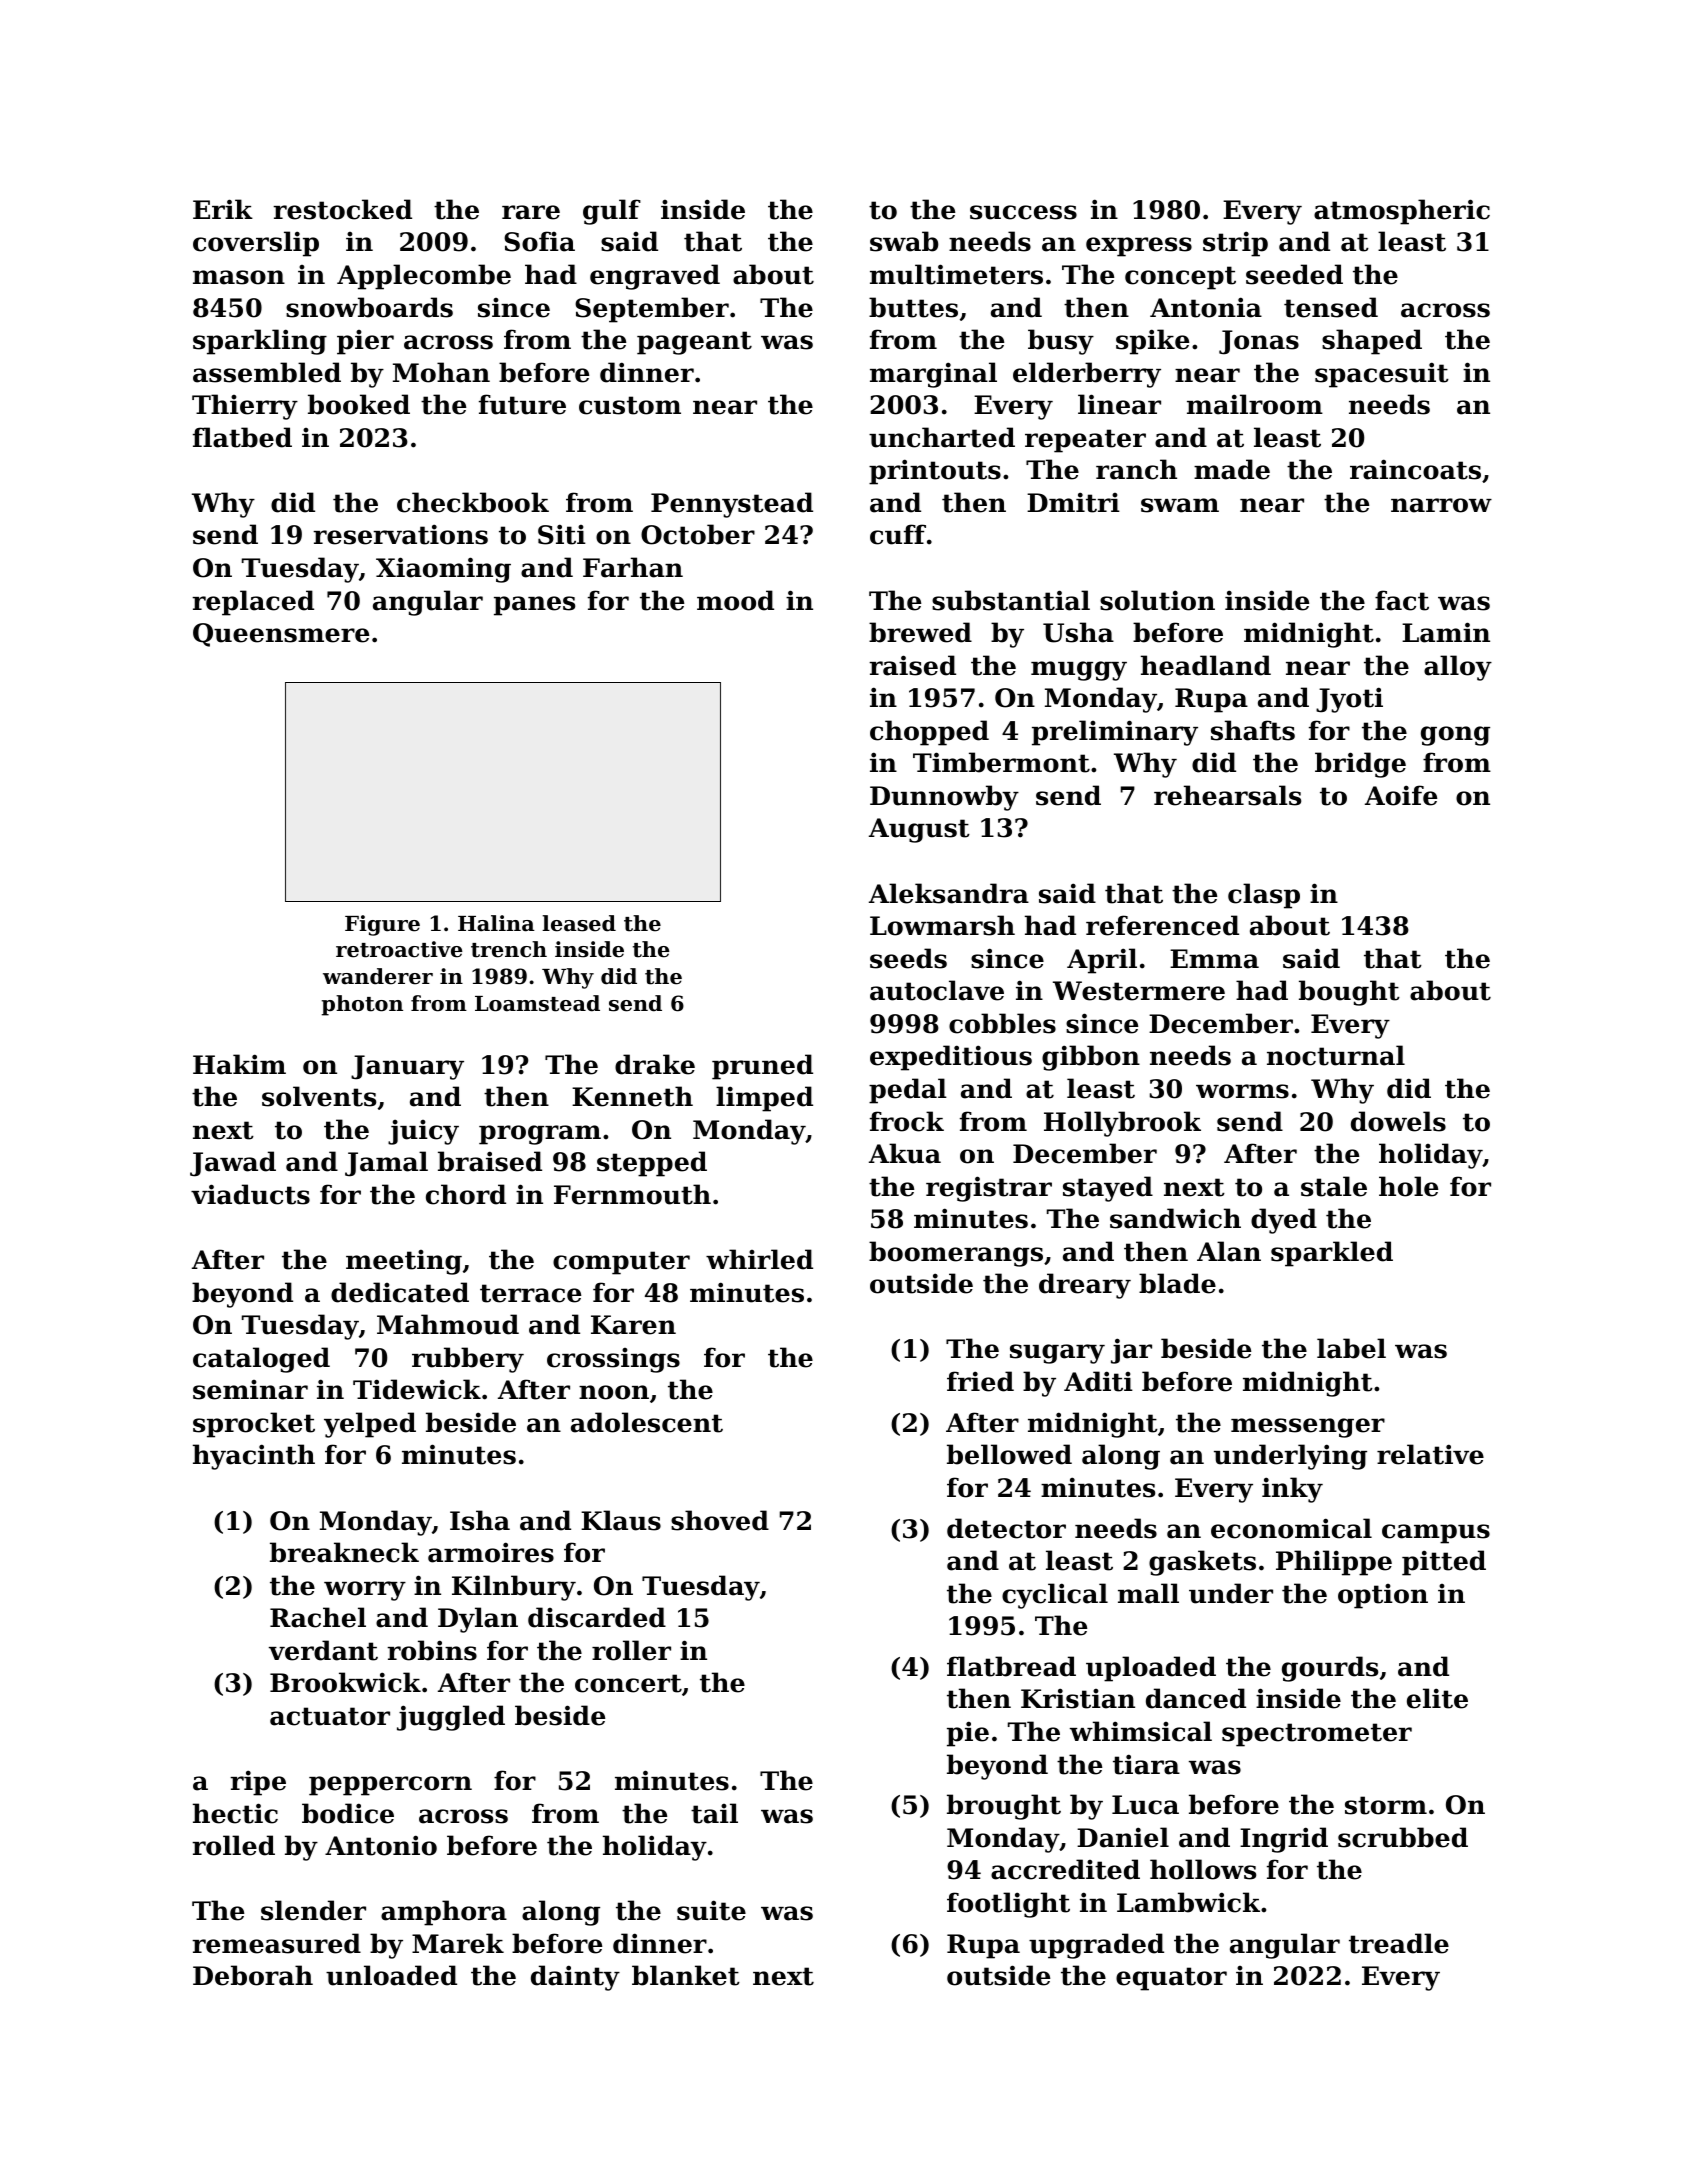 This page has height=2178, width=1683. Describe the element at coordinates (720, 1520) in the page. I see `shoved` at that location.
